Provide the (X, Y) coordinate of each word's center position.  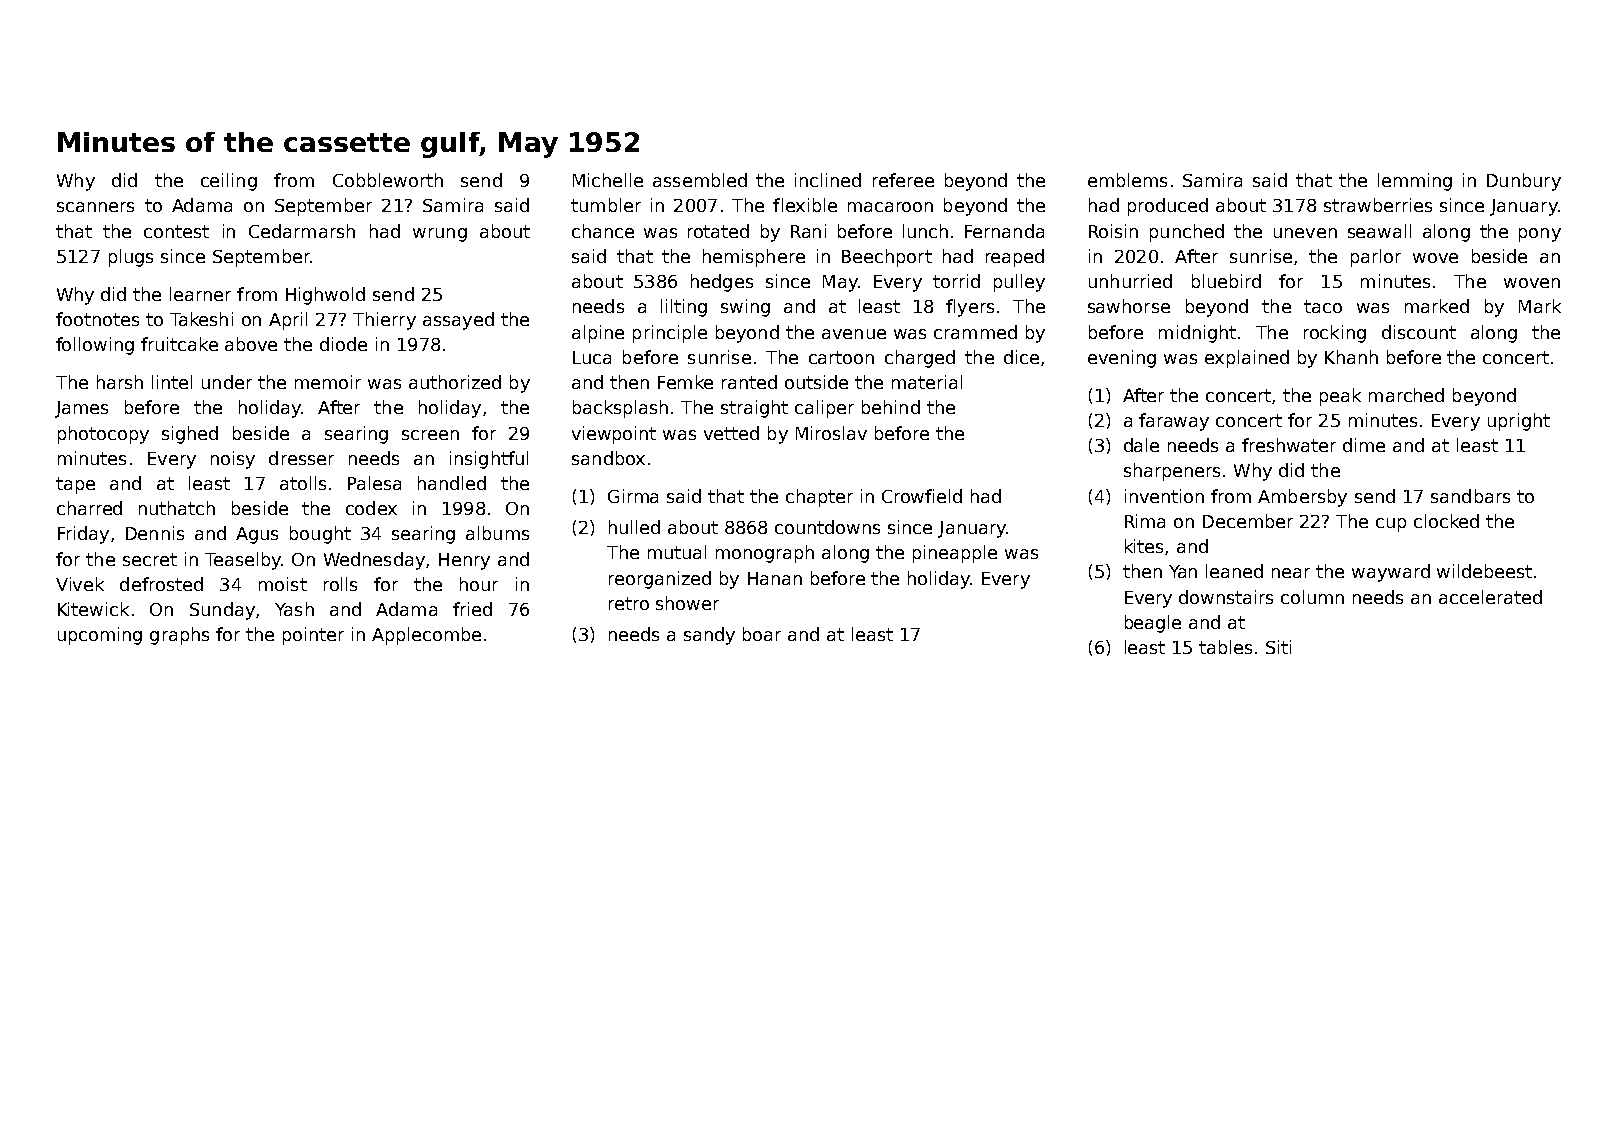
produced (1168, 207)
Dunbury (1524, 182)
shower (687, 603)
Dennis (155, 533)
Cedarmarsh (302, 231)
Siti (1278, 647)
